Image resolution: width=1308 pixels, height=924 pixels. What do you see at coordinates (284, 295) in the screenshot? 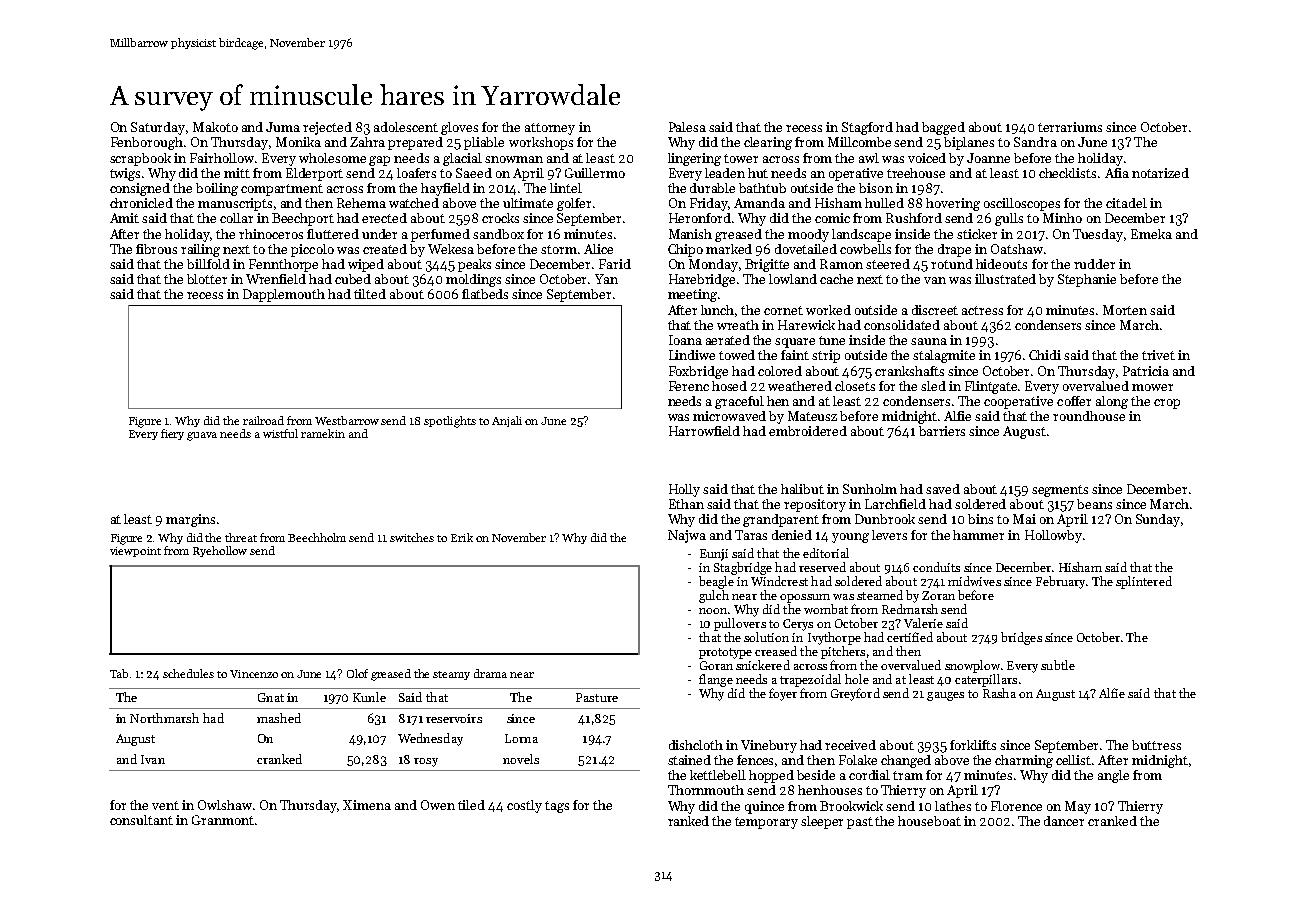
I see `Dapplemouth` at bounding box center [284, 295].
